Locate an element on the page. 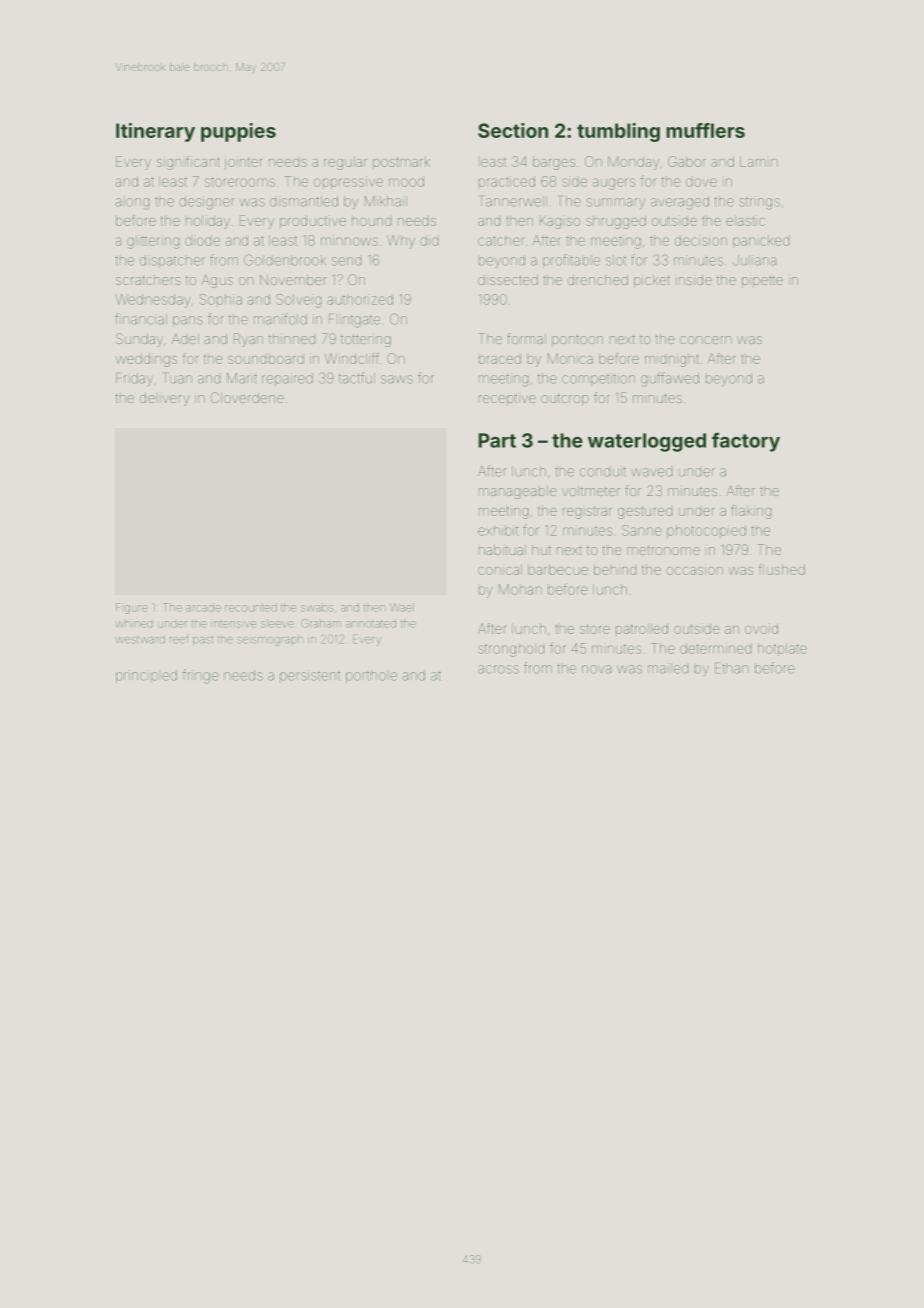  arcade is located at coordinates (203, 608).
